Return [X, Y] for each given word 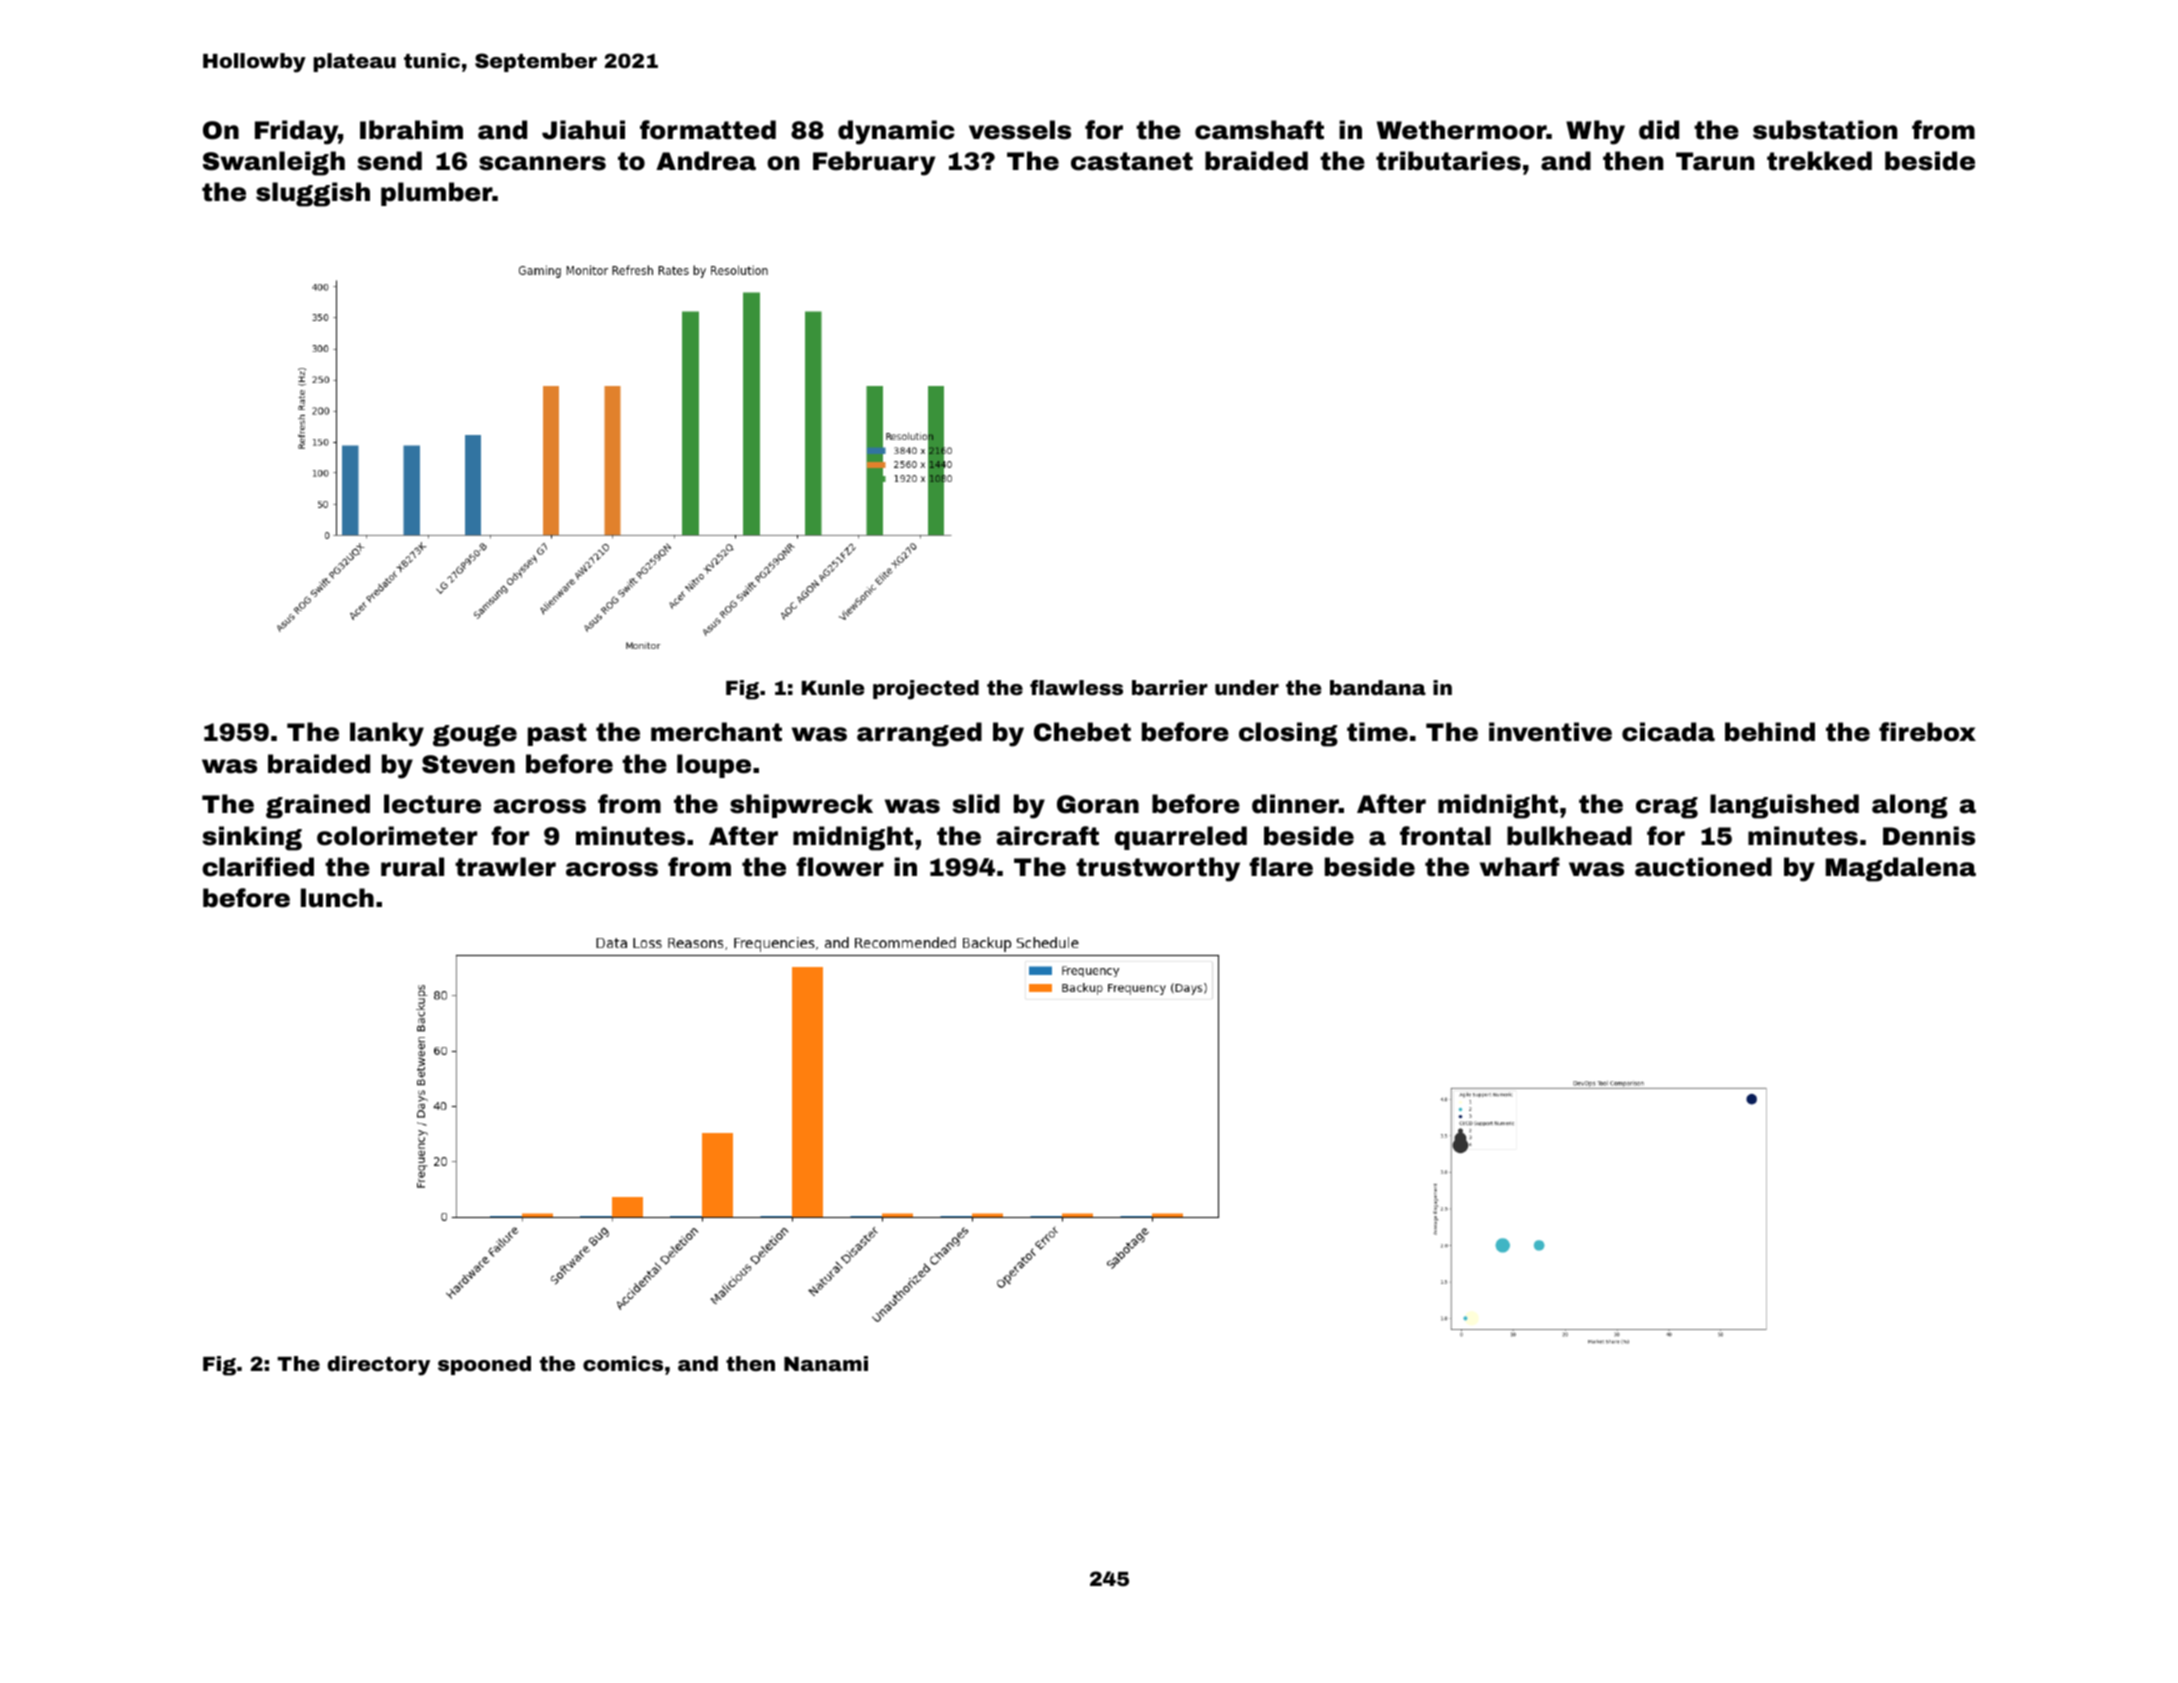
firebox [1927, 732]
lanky [387, 734]
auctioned [1703, 867]
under [1247, 687]
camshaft [1259, 130]
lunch [337, 898]
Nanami [826, 1363]
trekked [1819, 161]
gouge [475, 736]
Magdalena [1901, 869]
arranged [919, 734]
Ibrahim [411, 130]
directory [378, 1366]
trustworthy [1158, 869]
